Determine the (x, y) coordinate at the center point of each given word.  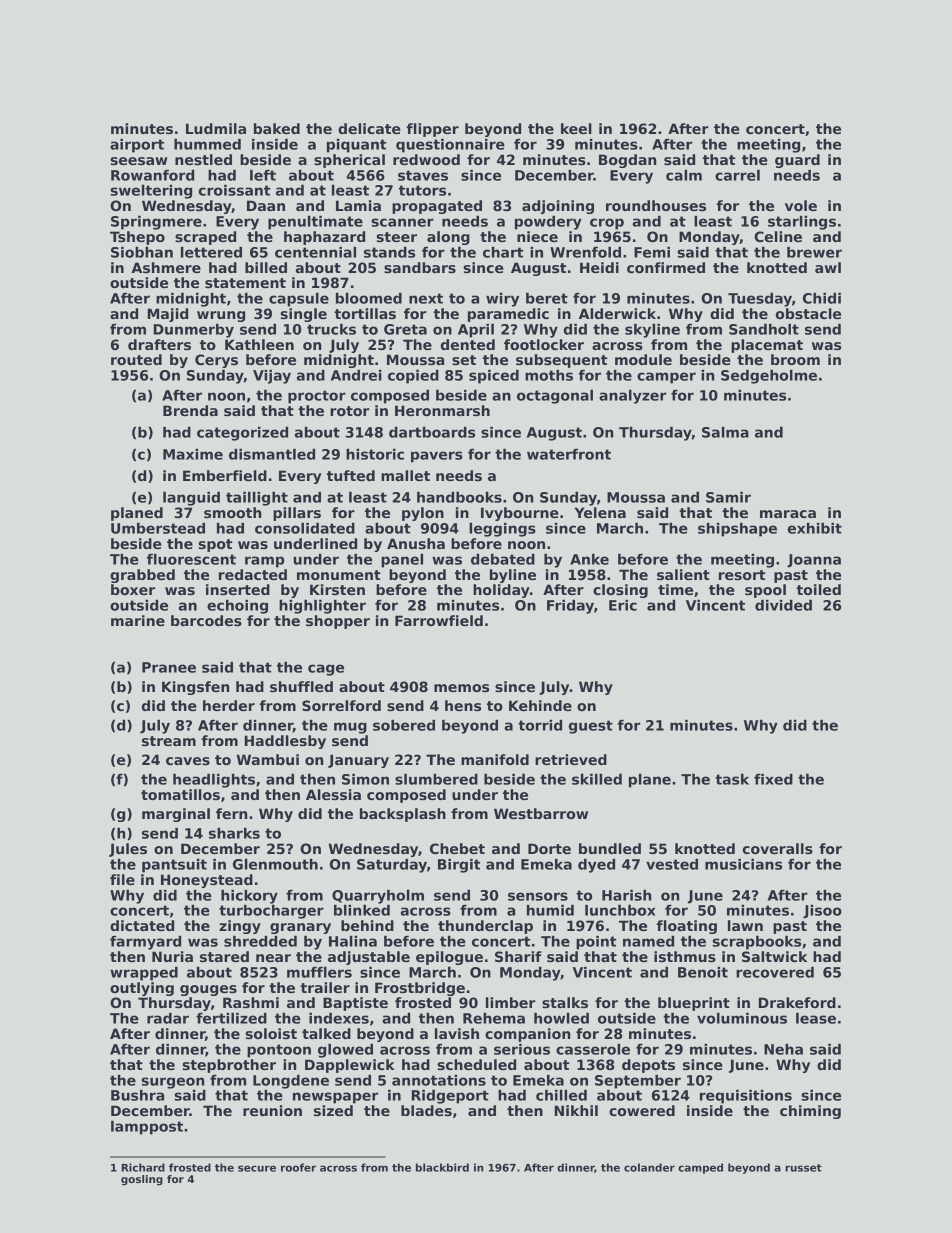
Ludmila (216, 128)
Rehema (494, 1018)
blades (426, 1110)
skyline (652, 331)
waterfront (569, 454)
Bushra (137, 1095)
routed (136, 359)
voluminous (742, 1018)
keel (576, 128)
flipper (432, 130)
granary (300, 928)
